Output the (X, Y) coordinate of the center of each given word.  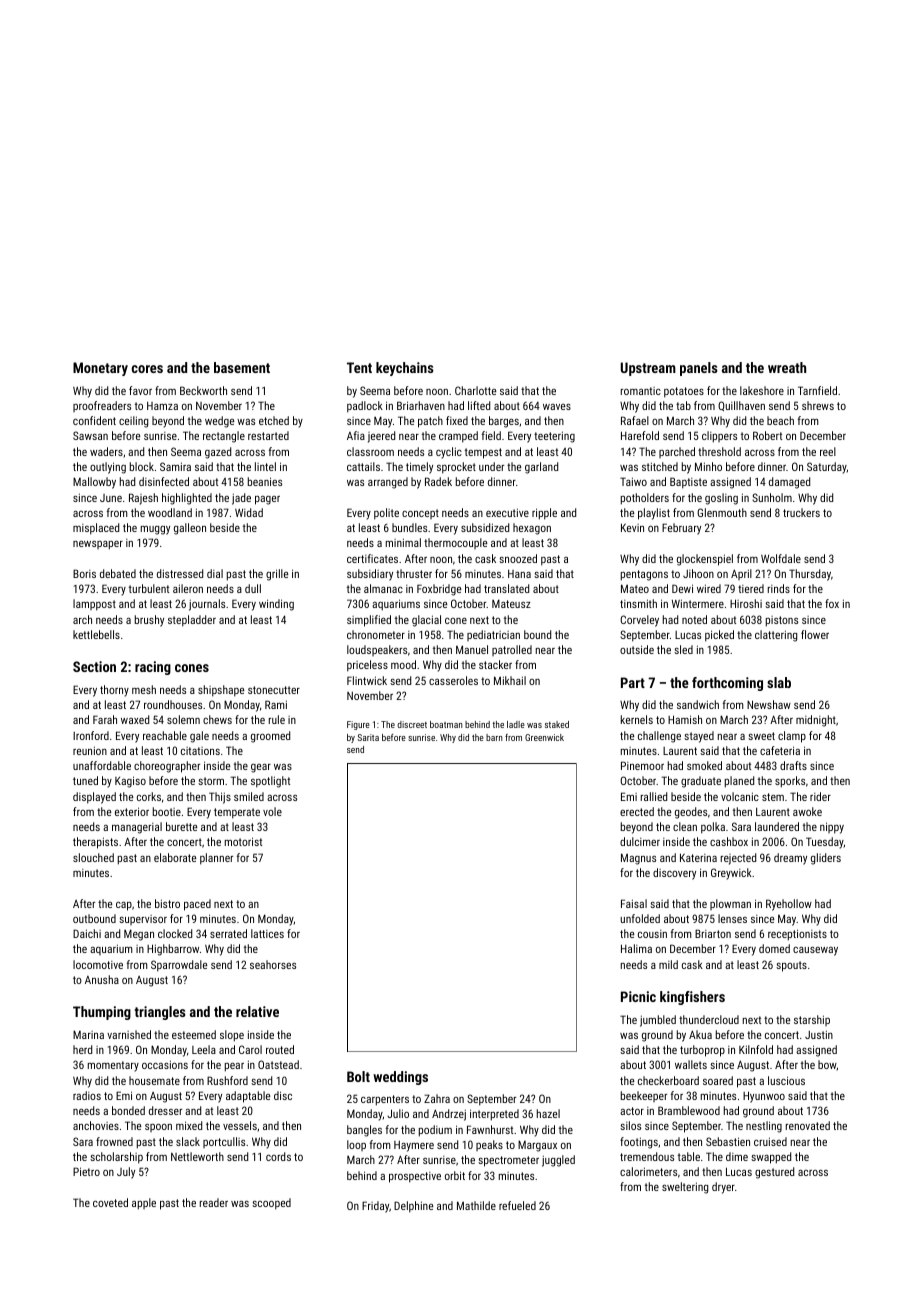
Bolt (358, 1076)
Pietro (86, 1171)
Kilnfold (756, 1049)
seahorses (273, 964)
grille (277, 575)
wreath (787, 367)
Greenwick (544, 737)
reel (828, 451)
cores (147, 369)
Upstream (648, 369)
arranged (388, 483)
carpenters (385, 1100)
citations (200, 751)
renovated (808, 1125)
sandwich (698, 704)
